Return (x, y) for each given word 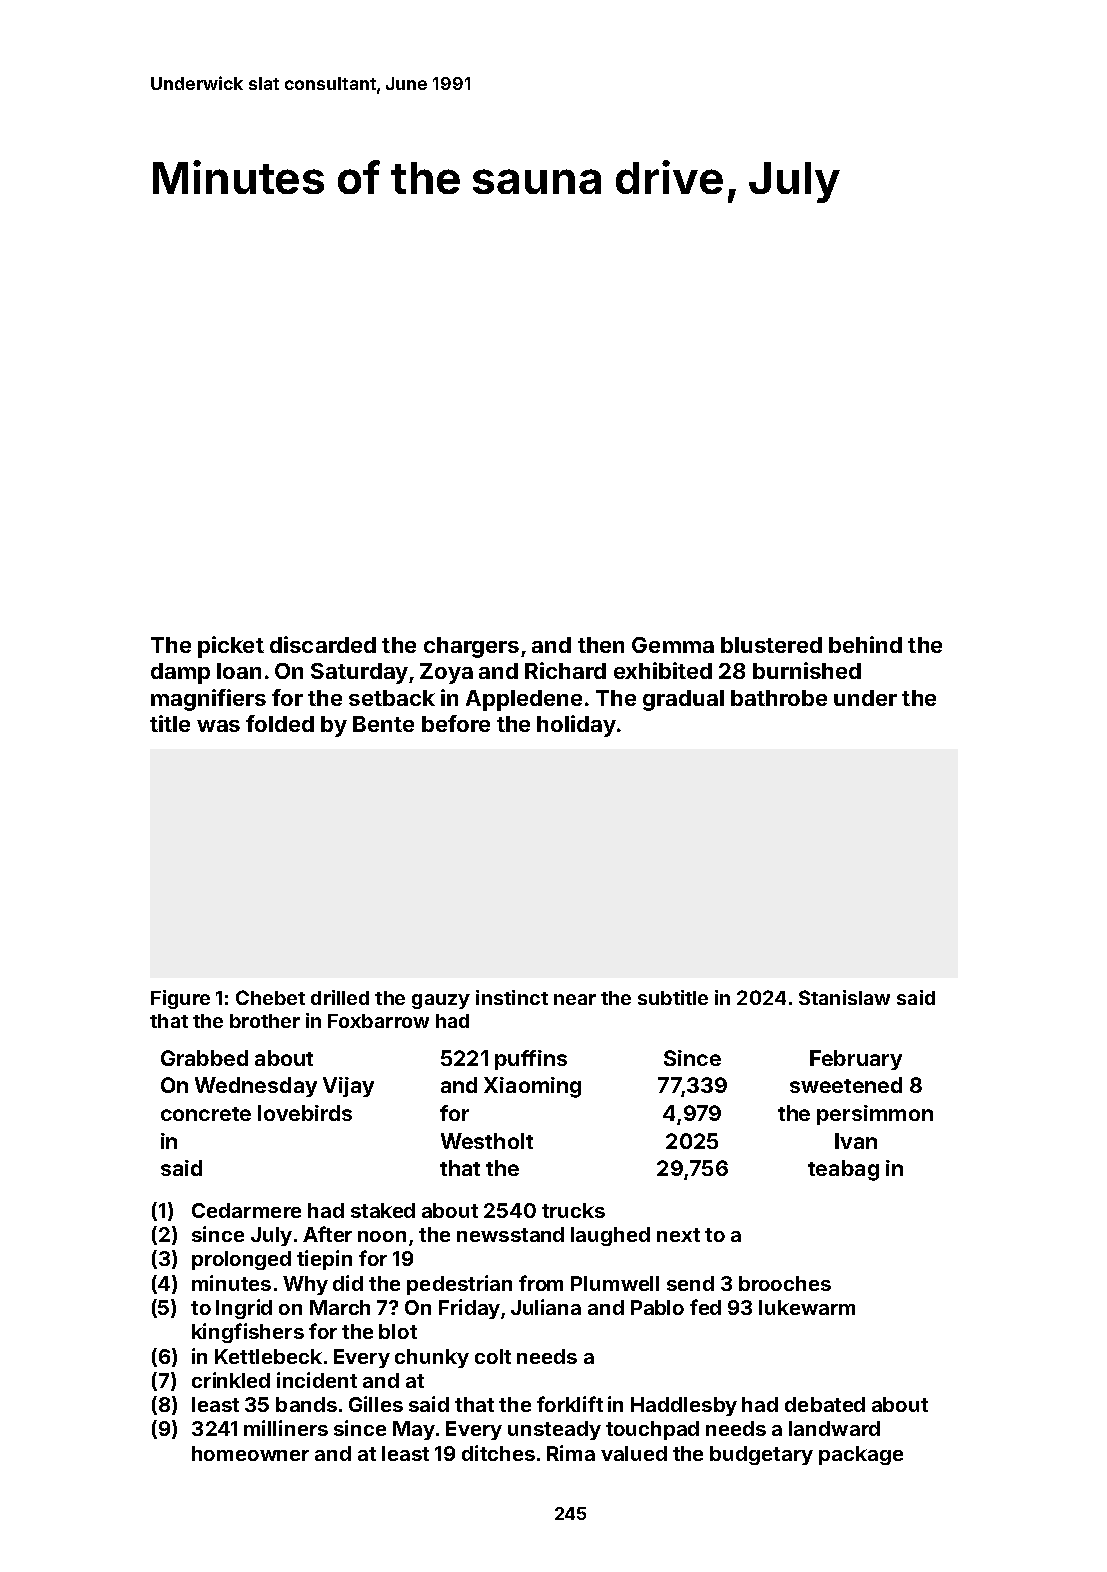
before (456, 723)
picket (231, 647)
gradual (683, 700)
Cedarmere (246, 1210)
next (678, 1235)
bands (306, 1404)
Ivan (856, 1141)
